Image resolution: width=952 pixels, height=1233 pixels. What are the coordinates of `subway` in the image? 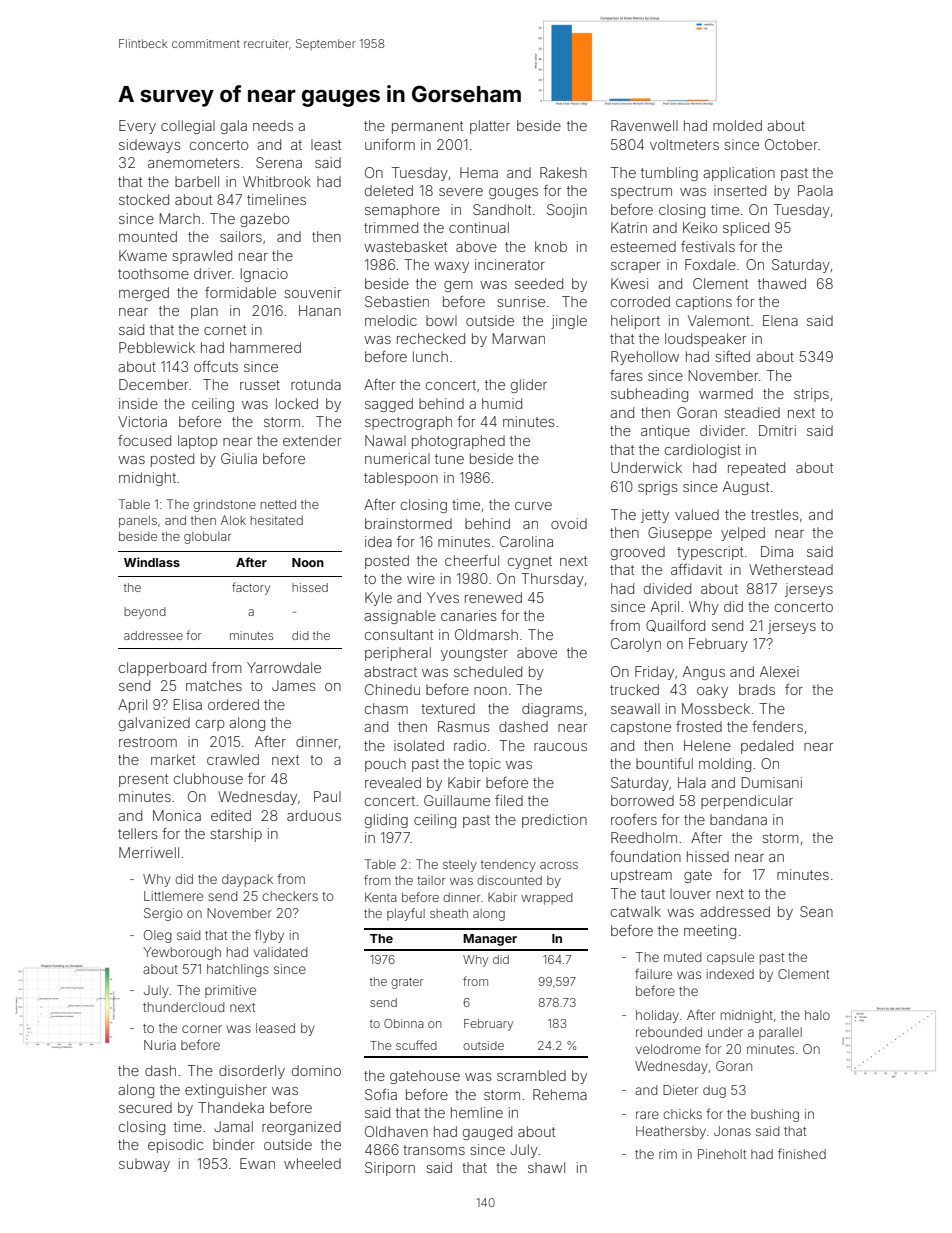 It's located at (144, 1165).
